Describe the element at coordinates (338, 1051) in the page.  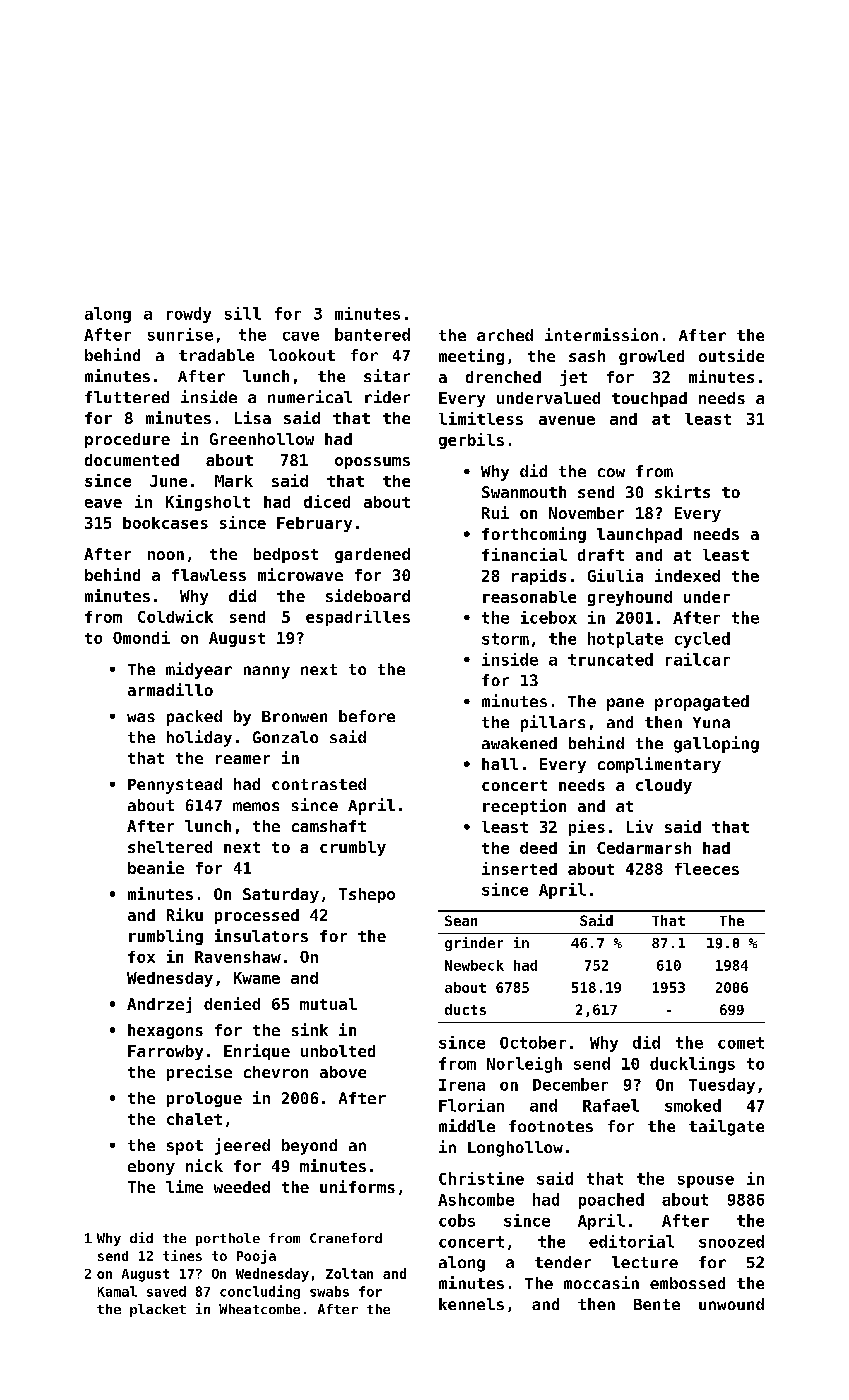
I see `unbolted` at that location.
